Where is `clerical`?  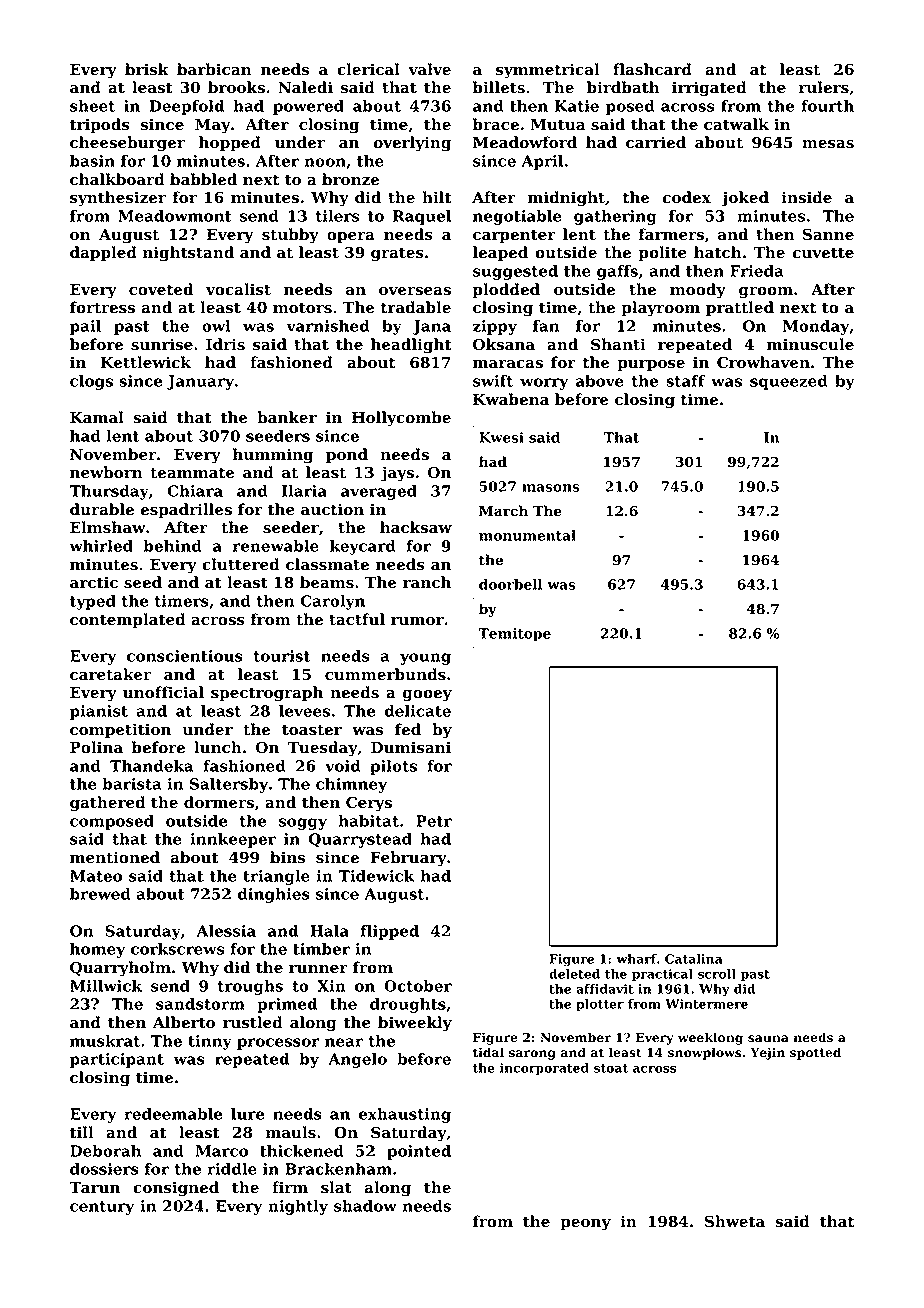 clerical is located at coordinates (368, 69).
